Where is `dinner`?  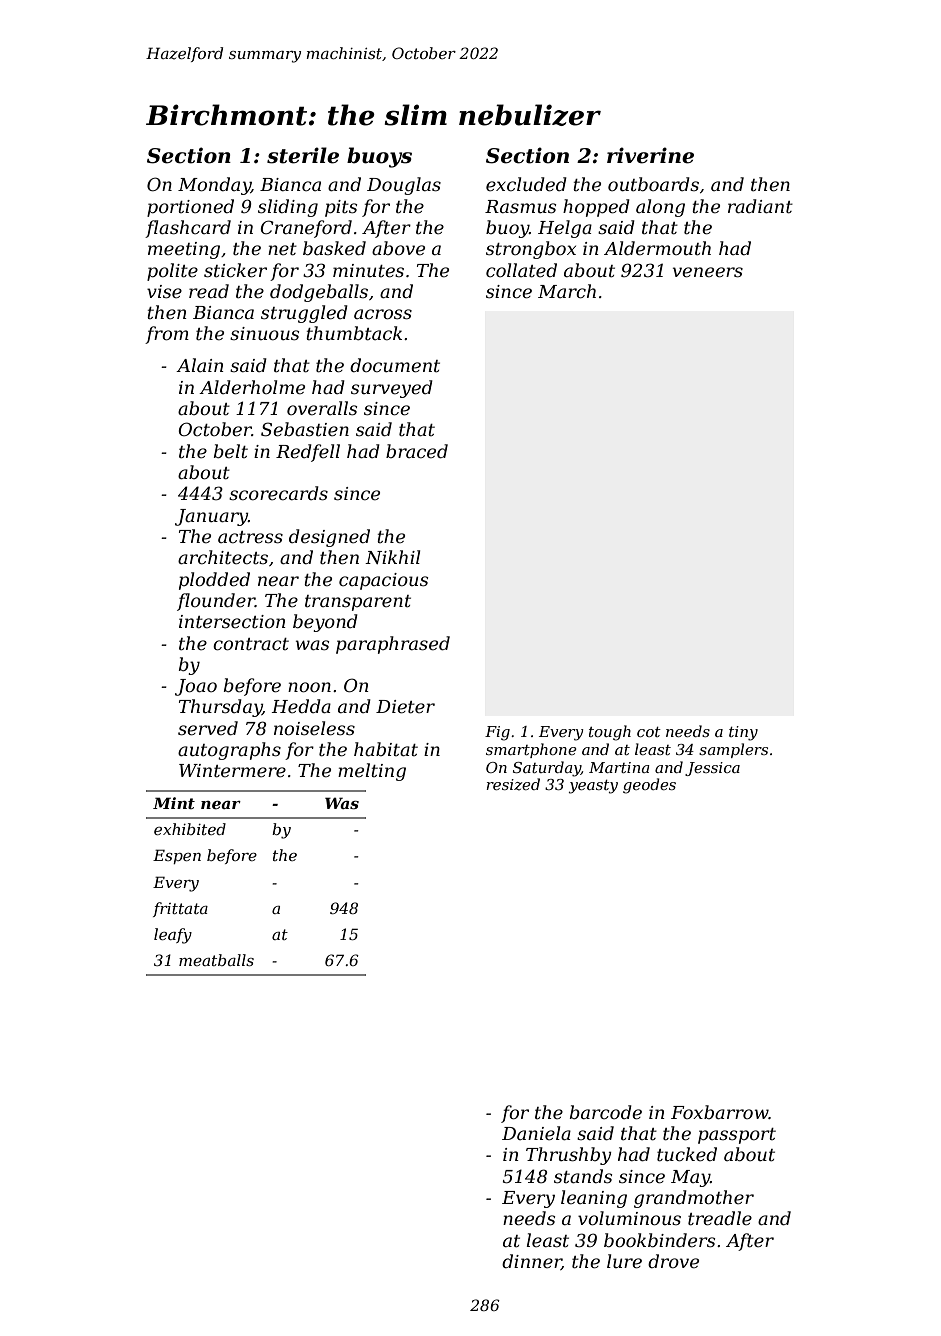 dinner is located at coordinates (532, 1262).
